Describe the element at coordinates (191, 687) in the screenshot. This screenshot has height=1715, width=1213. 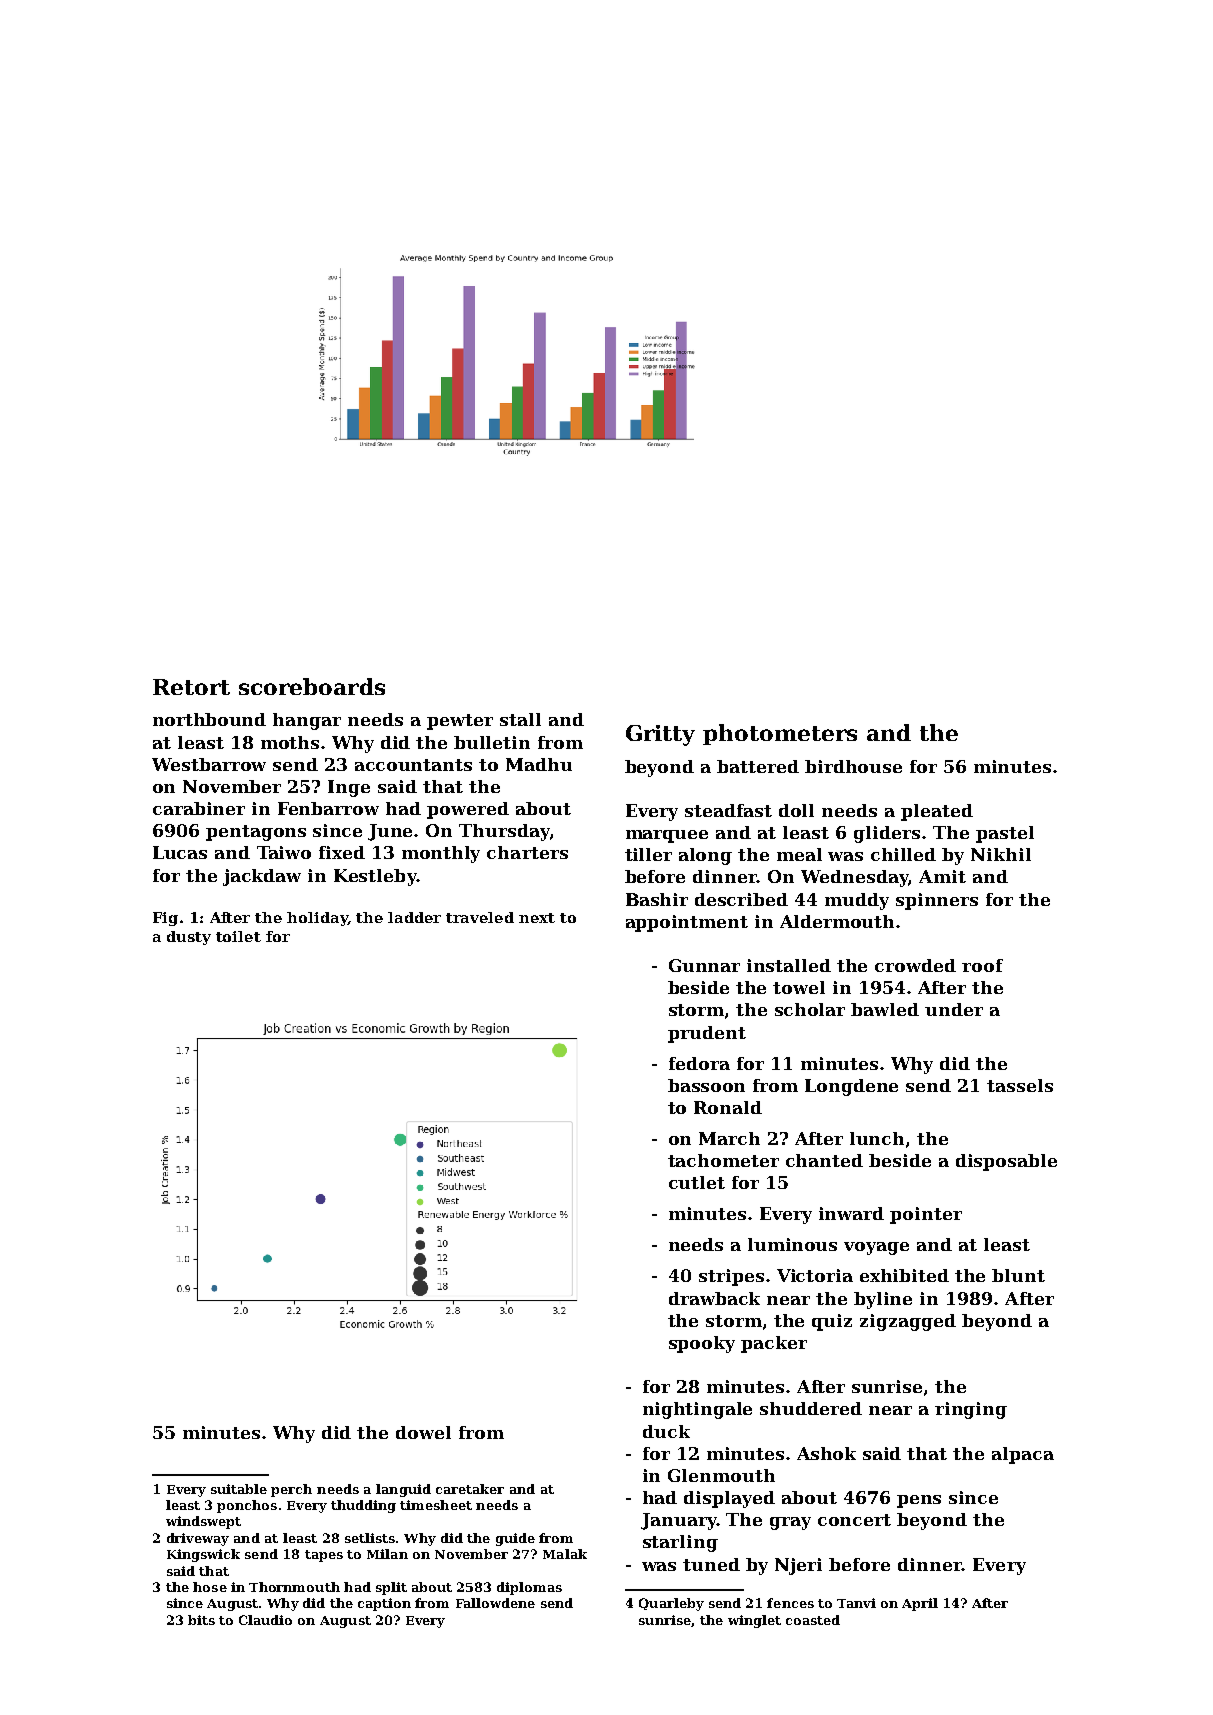
I see `Retort` at that location.
